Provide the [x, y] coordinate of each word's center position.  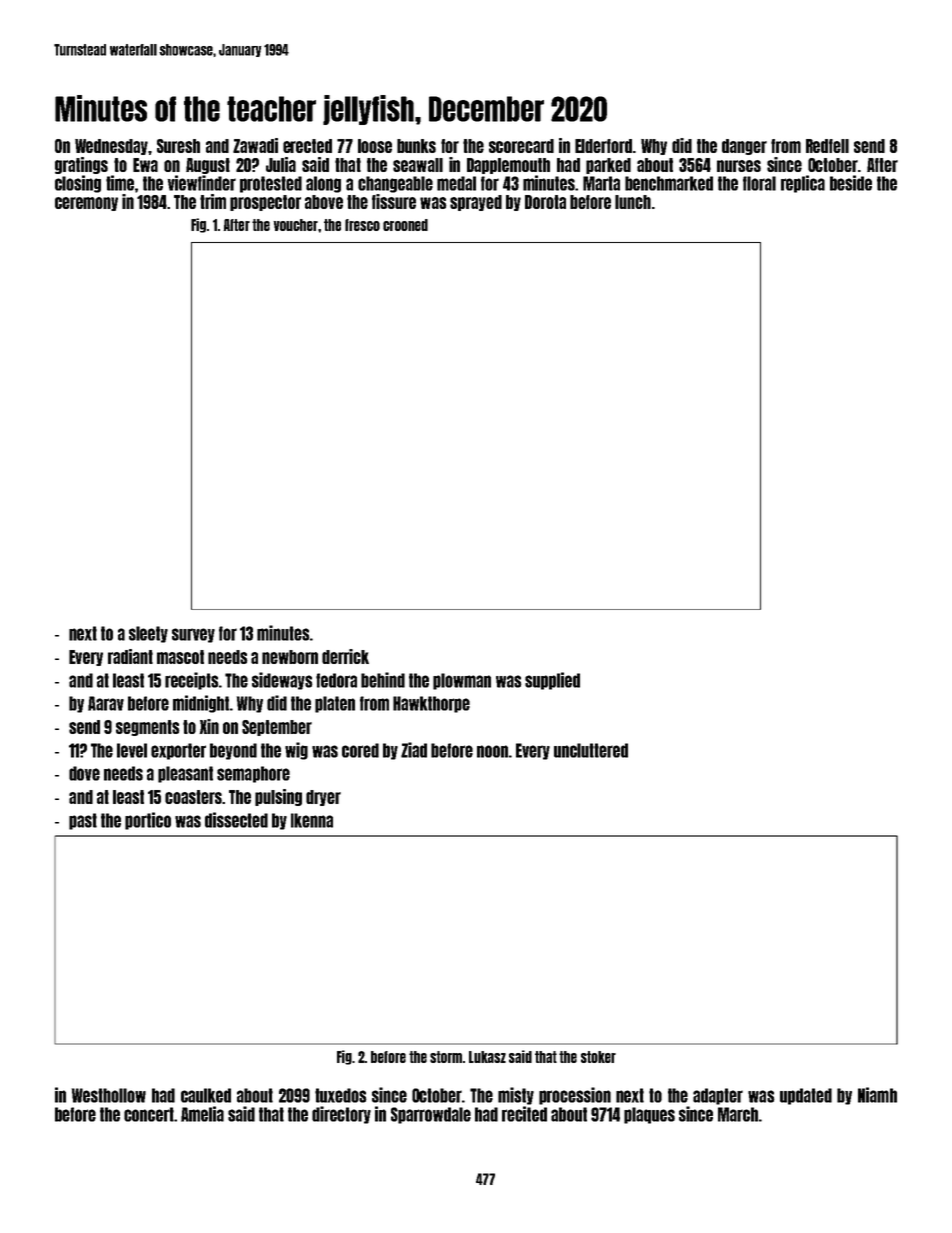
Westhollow [109, 1095]
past [83, 821]
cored [360, 750]
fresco [362, 225]
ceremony [86, 204]
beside [851, 183]
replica [803, 184]
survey [193, 635]
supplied [552, 681]
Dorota [545, 202]
